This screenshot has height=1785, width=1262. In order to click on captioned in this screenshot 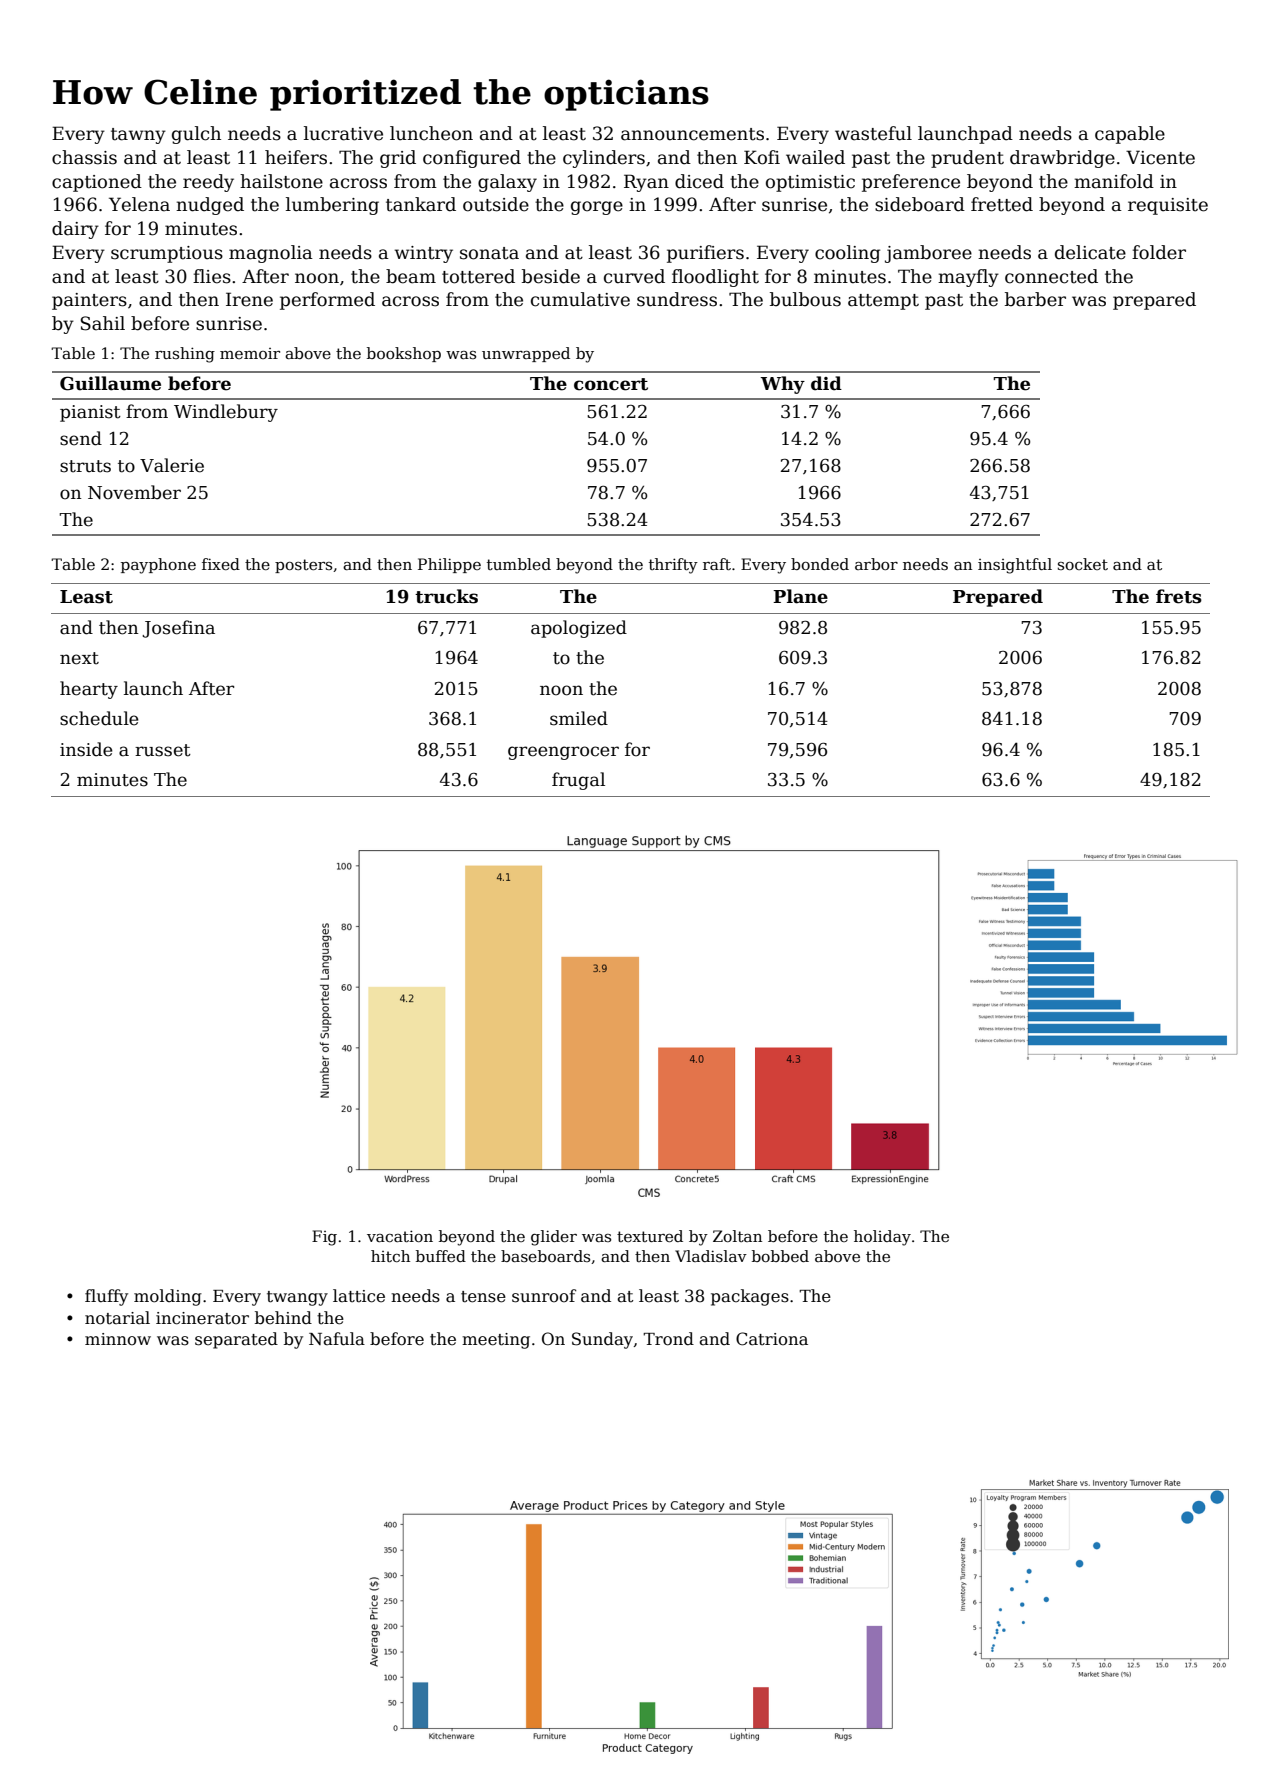, I will do `click(97, 183)`.
